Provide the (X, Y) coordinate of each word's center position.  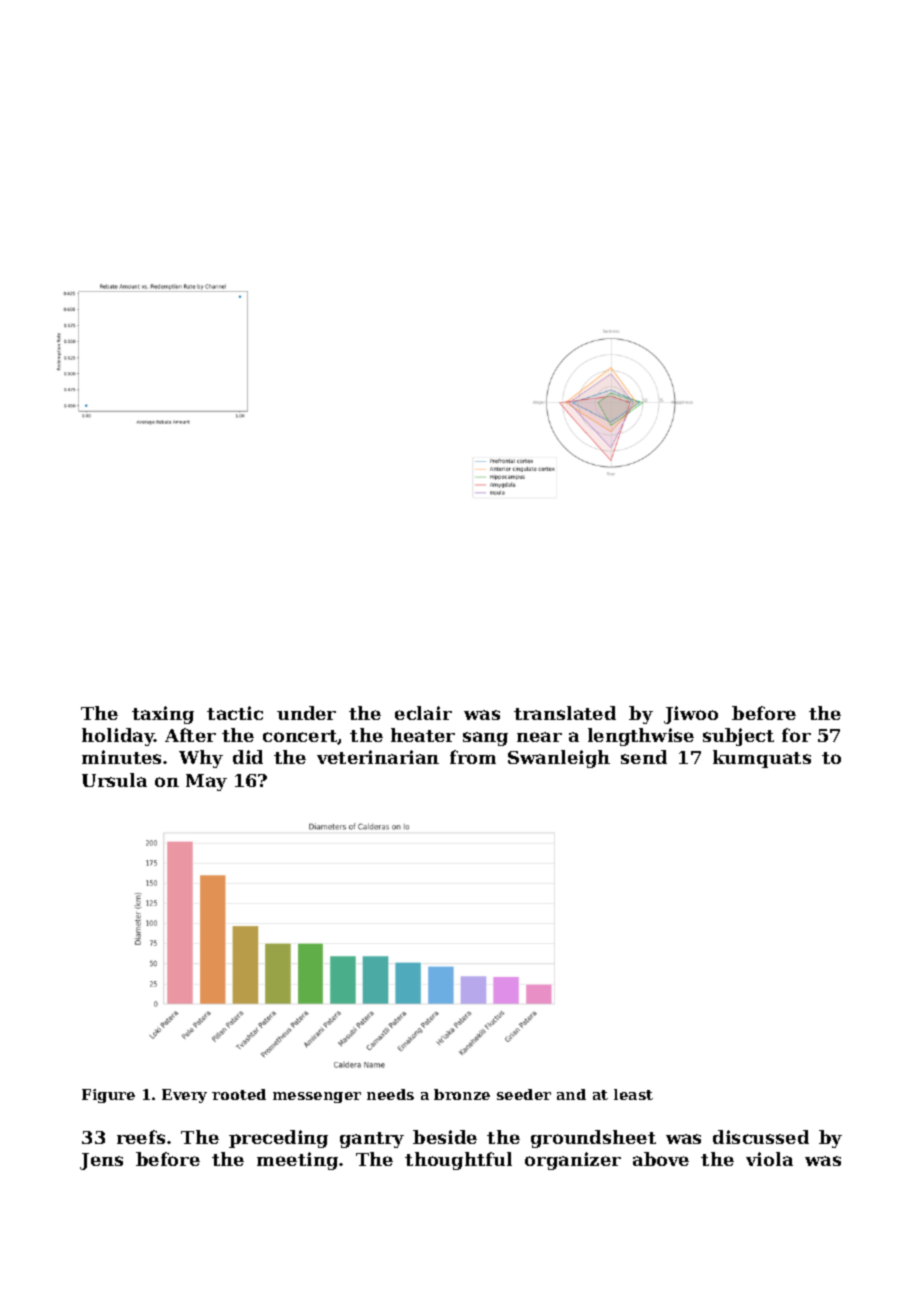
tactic (235, 713)
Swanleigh (559, 759)
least (633, 1094)
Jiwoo (691, 715)
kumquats (762, 759)
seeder (524, 1094)
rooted (239, 1094)
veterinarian (378, 757)
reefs (141, 1137)
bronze (462, 1094)
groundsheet (593, 1139)
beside (445, 1137)
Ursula (114, 780)
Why (201, 759)
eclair (423, 713)
